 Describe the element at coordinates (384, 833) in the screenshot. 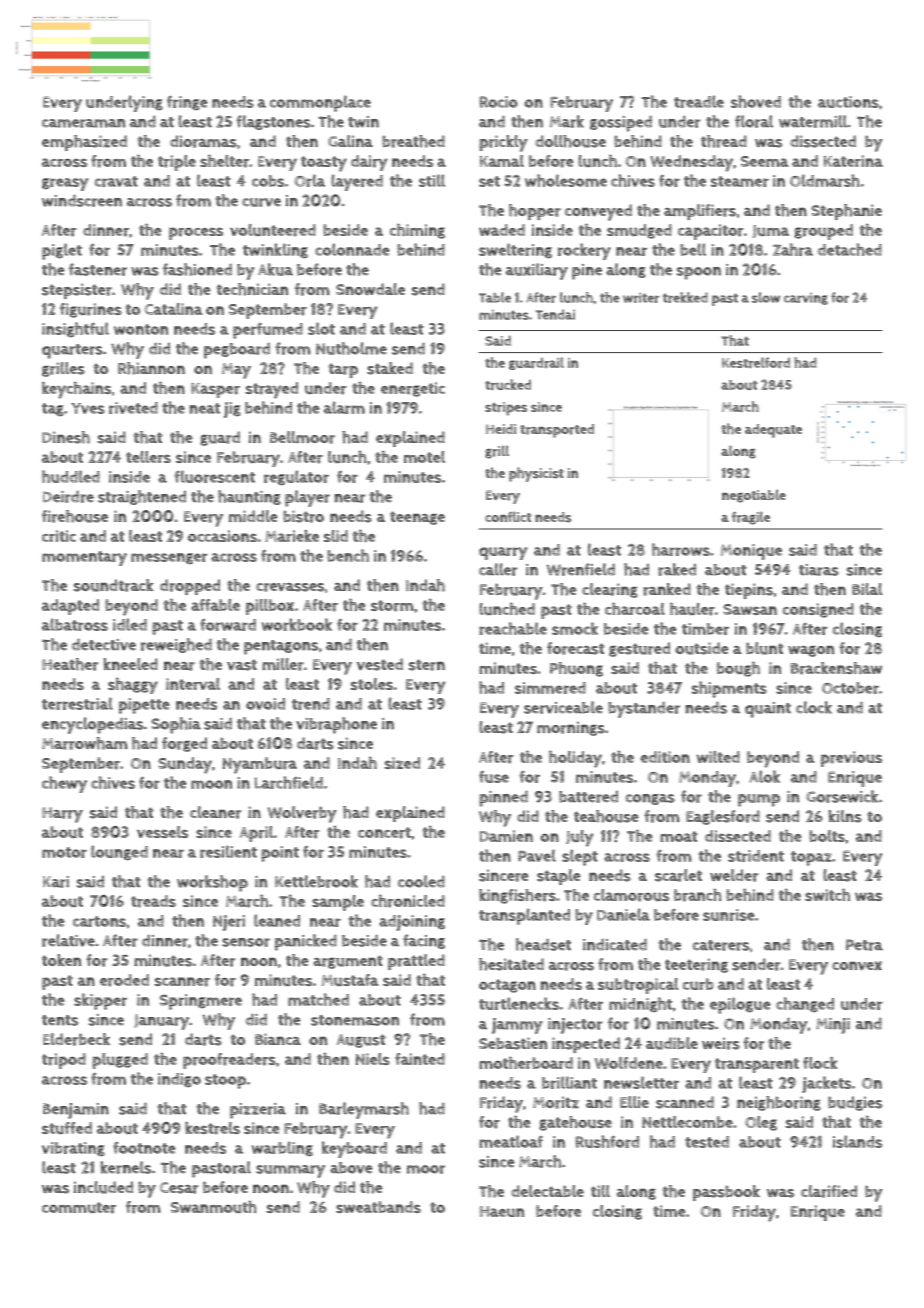

I see `concert` at that location.
